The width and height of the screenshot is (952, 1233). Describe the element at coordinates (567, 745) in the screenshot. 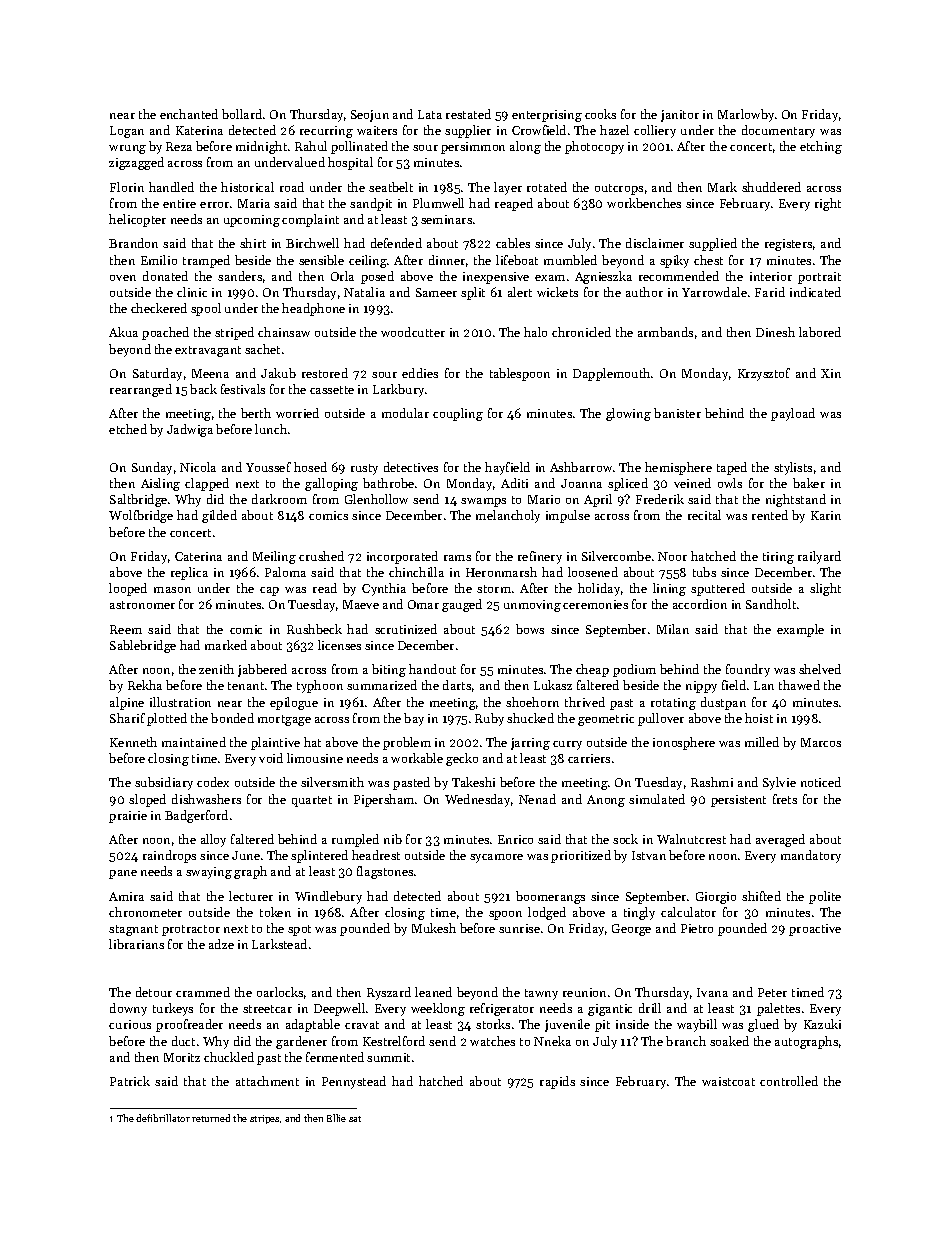

I see `curry` at that location.
